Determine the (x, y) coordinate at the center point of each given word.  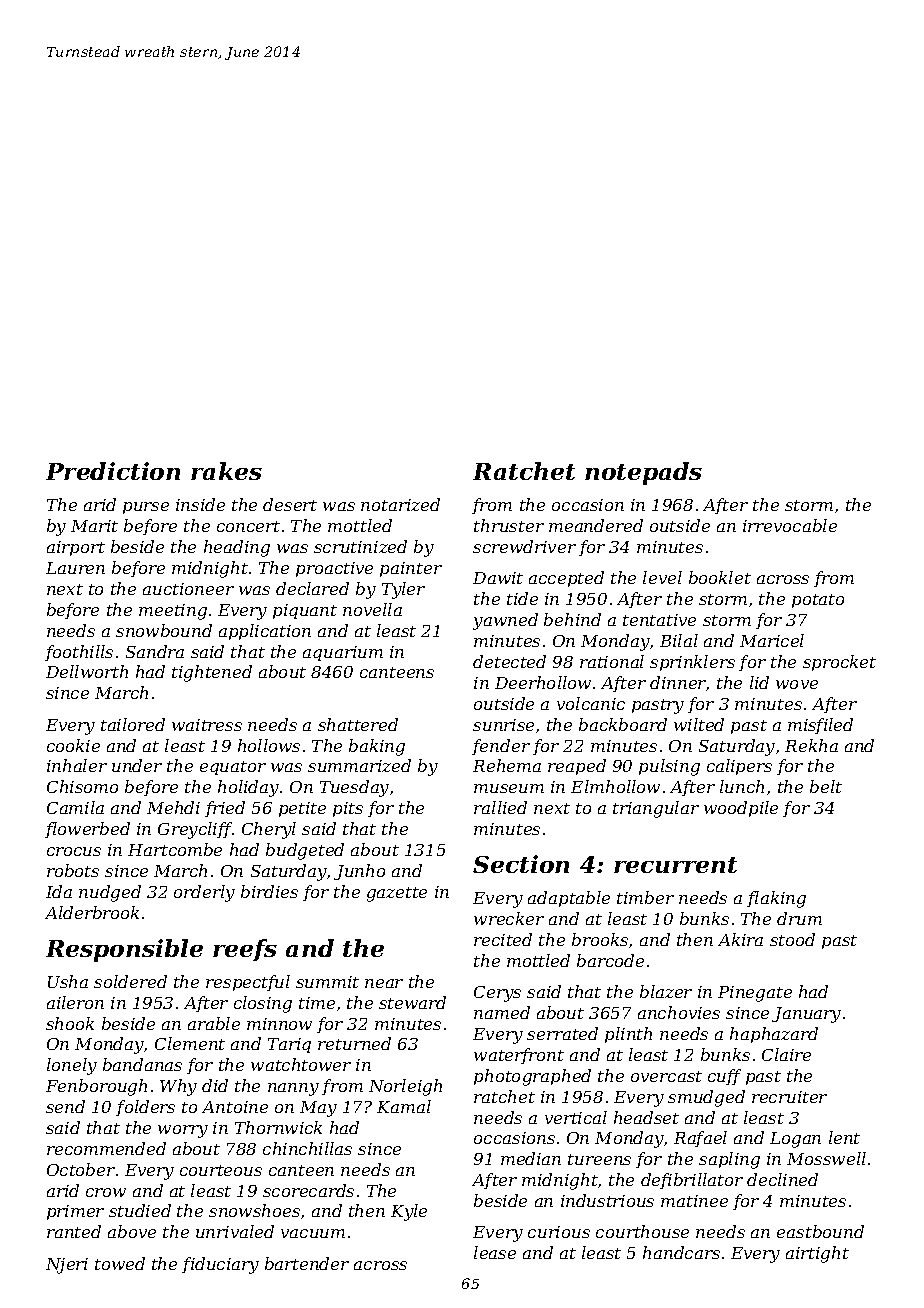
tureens (599, 1159)
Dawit (498, 578)
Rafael (700, 1139)
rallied (500, 807)
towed (120, 1263)
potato (818, 601)
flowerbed (87, 830)
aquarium (343, 653)
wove (797, 684)
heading (237, 548)
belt (826, 786)
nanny (293, 1089)
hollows (269, 745)
